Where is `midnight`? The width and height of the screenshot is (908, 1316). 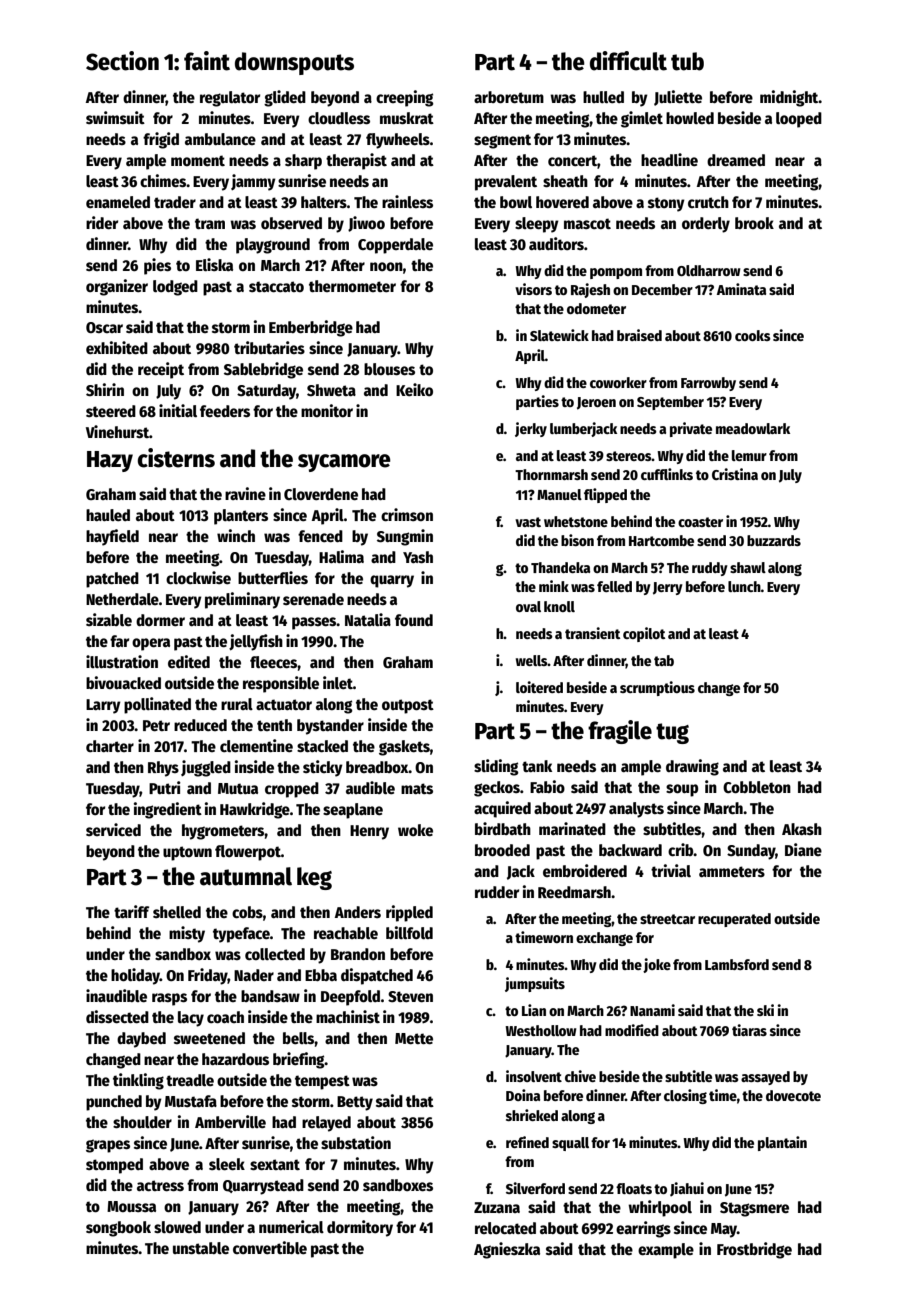 midnight is located at coordinates (789, 98).
